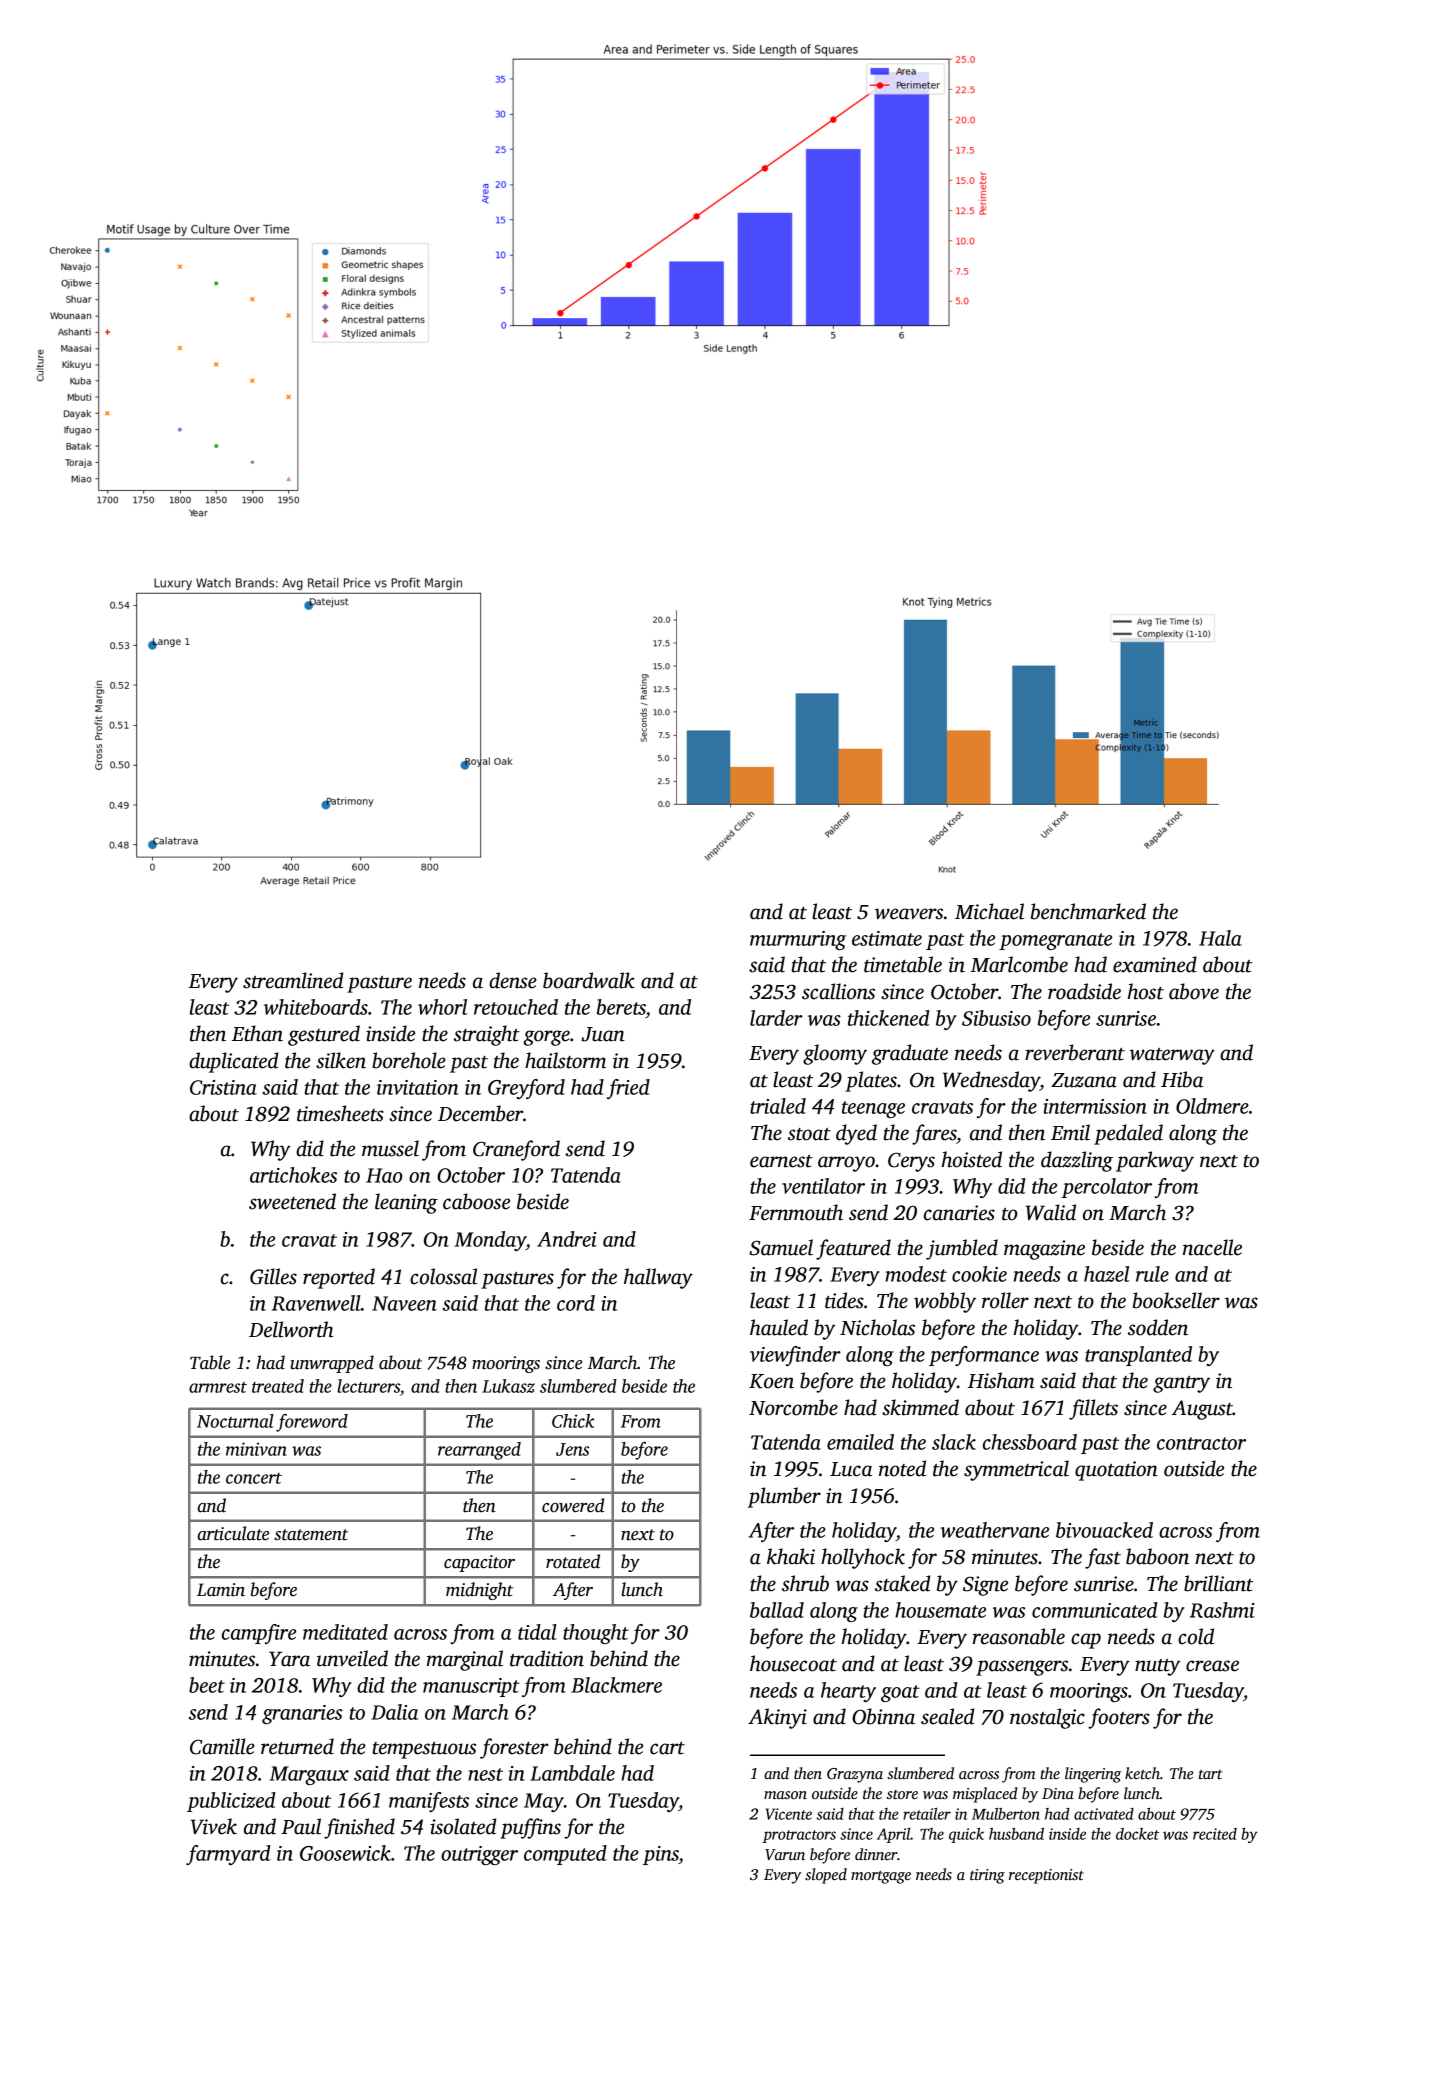 Image resolution: width=1450 pixels, height=2100 pixels. What do you see at coordinates (798, 940) in the screenshot?
I see `murmuring` at bounding box center [798, 940].
